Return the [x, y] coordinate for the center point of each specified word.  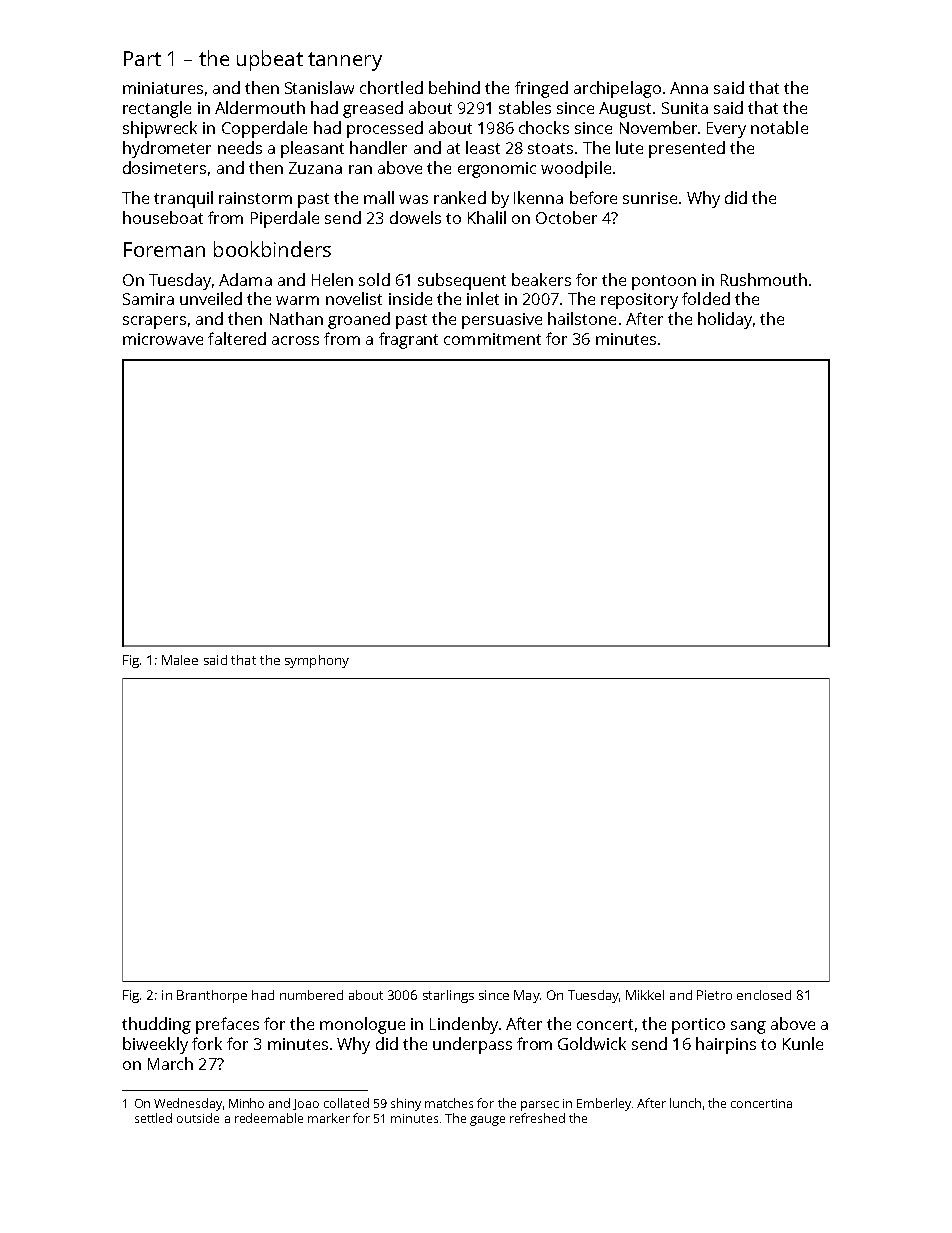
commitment [492, 339]
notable [779, 127]
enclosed [764, 995]
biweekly [155, 1045]
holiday [725, 320]
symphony [317, 661]
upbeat [270, 60]
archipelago [617, 89]
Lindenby [464, 1025]
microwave [163, 339]
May [527, 996]
